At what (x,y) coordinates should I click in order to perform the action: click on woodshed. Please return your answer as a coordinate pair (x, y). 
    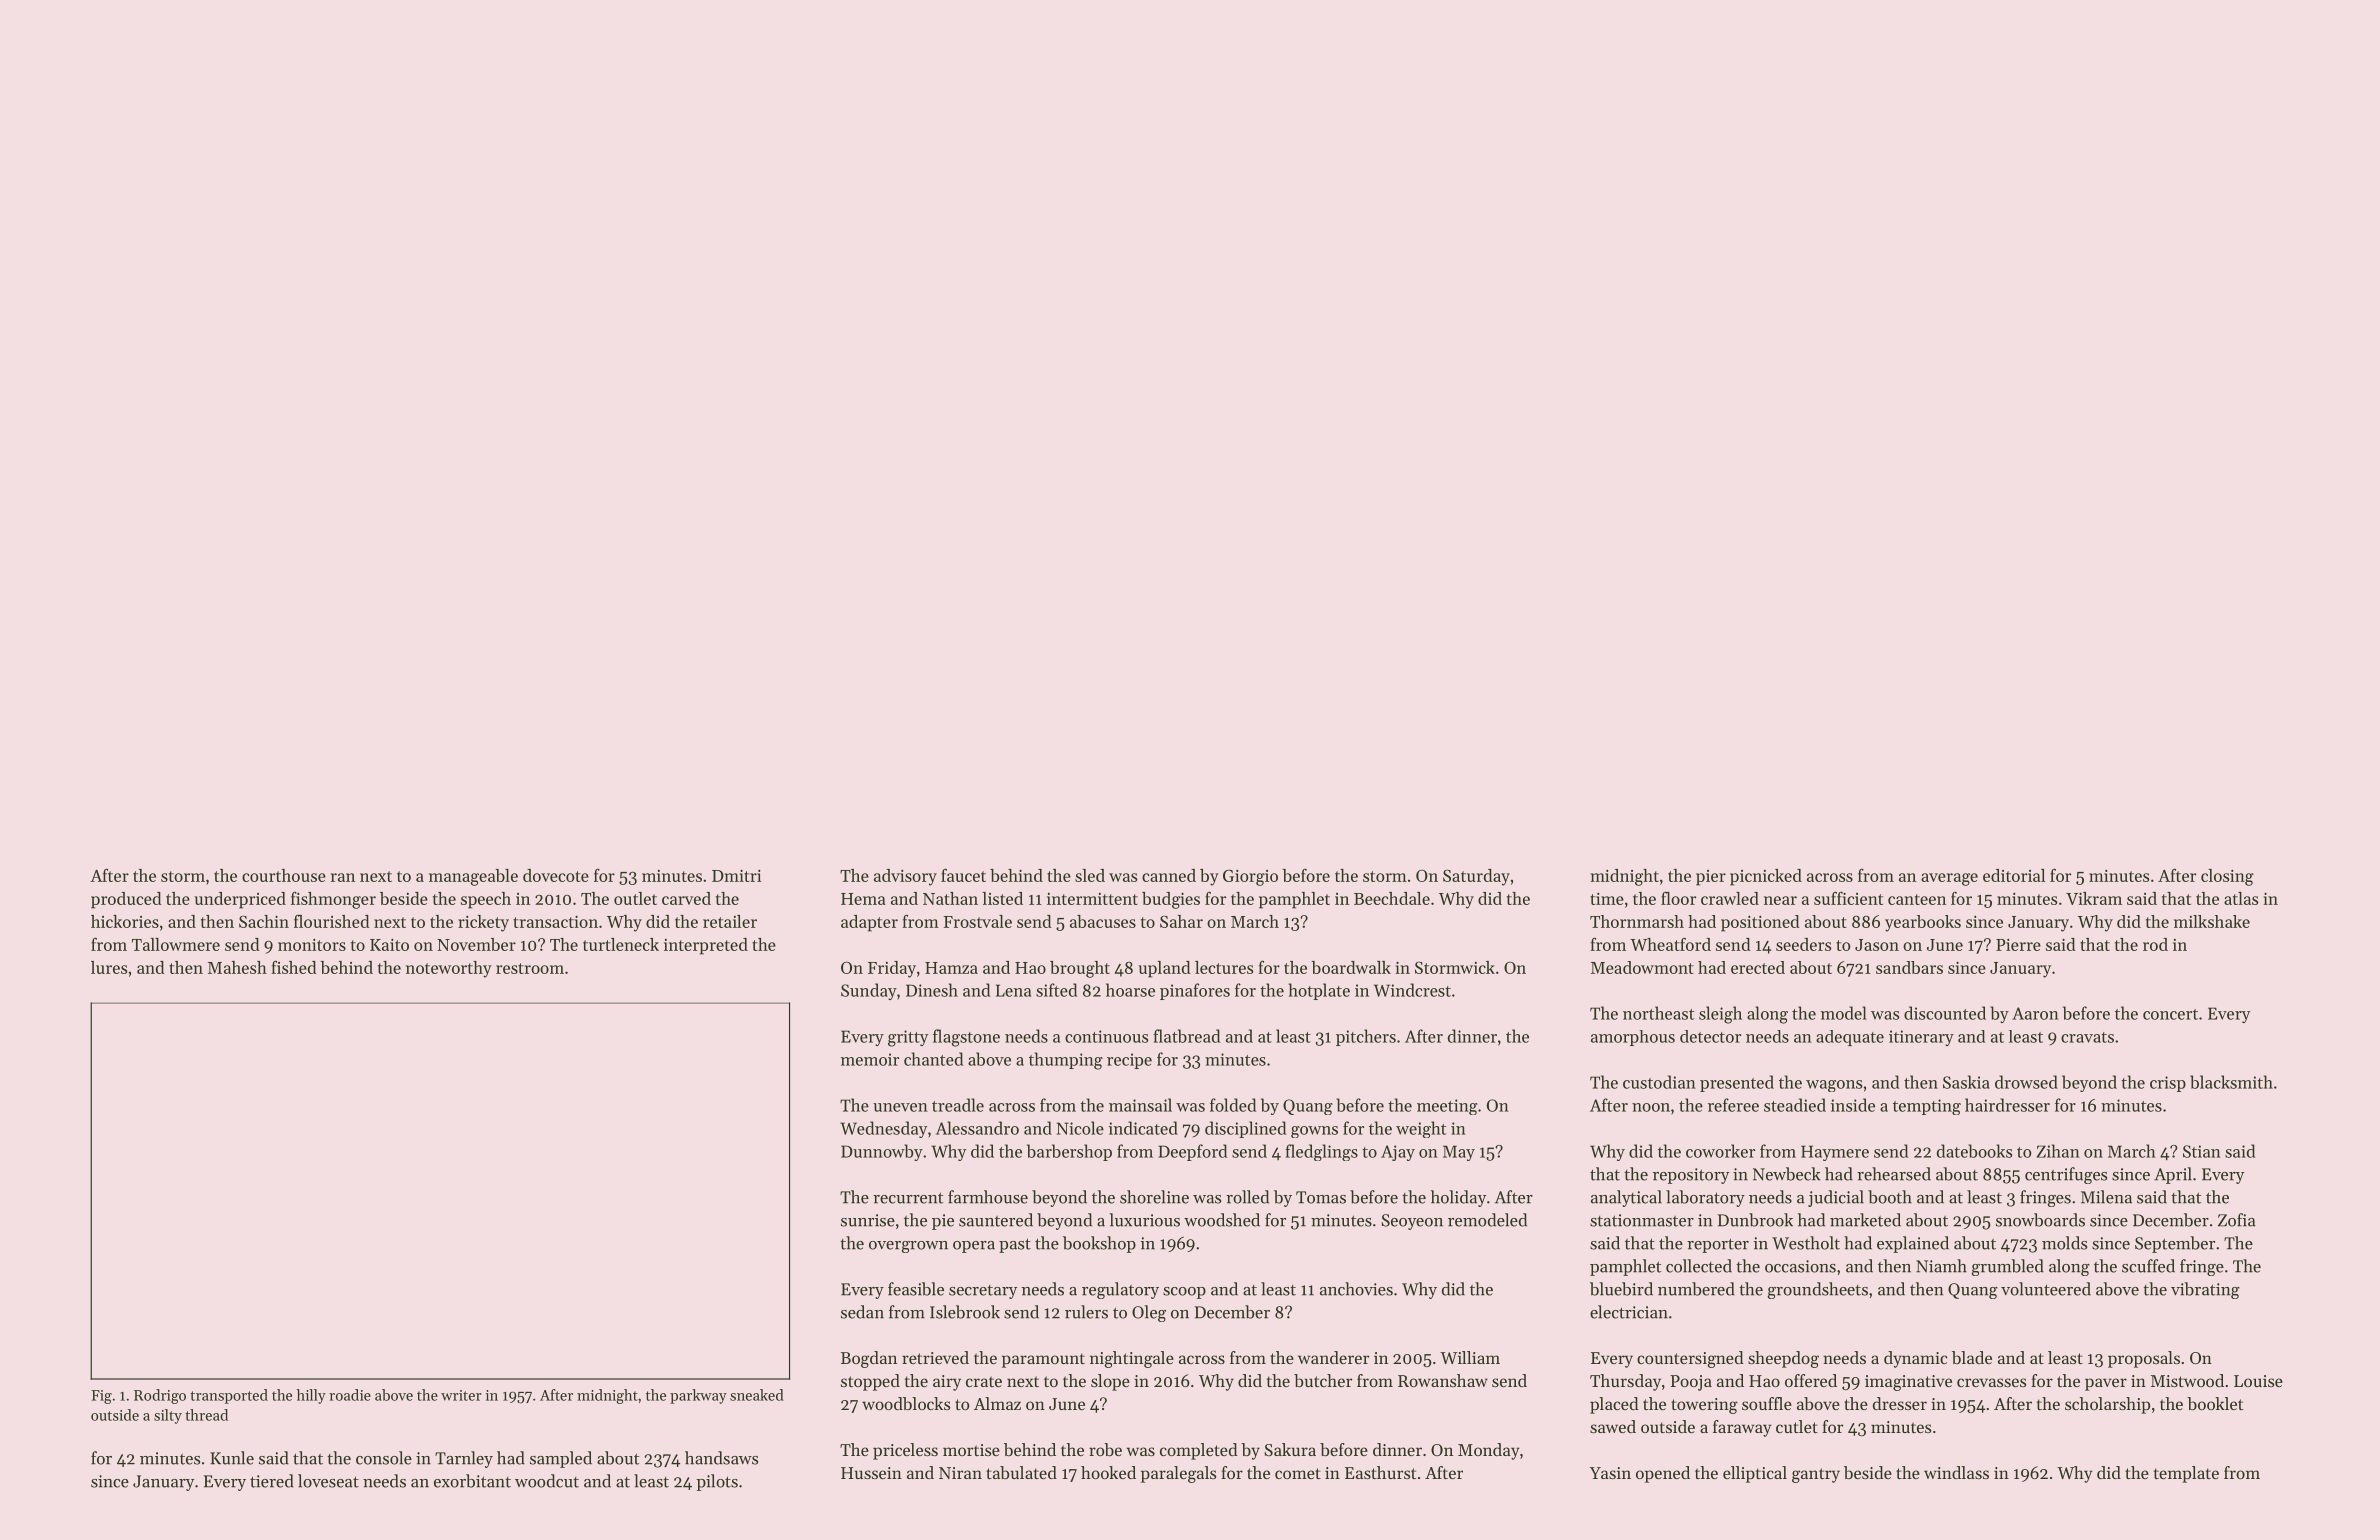
    Looking at the image, I should click on (1222, 1220).
